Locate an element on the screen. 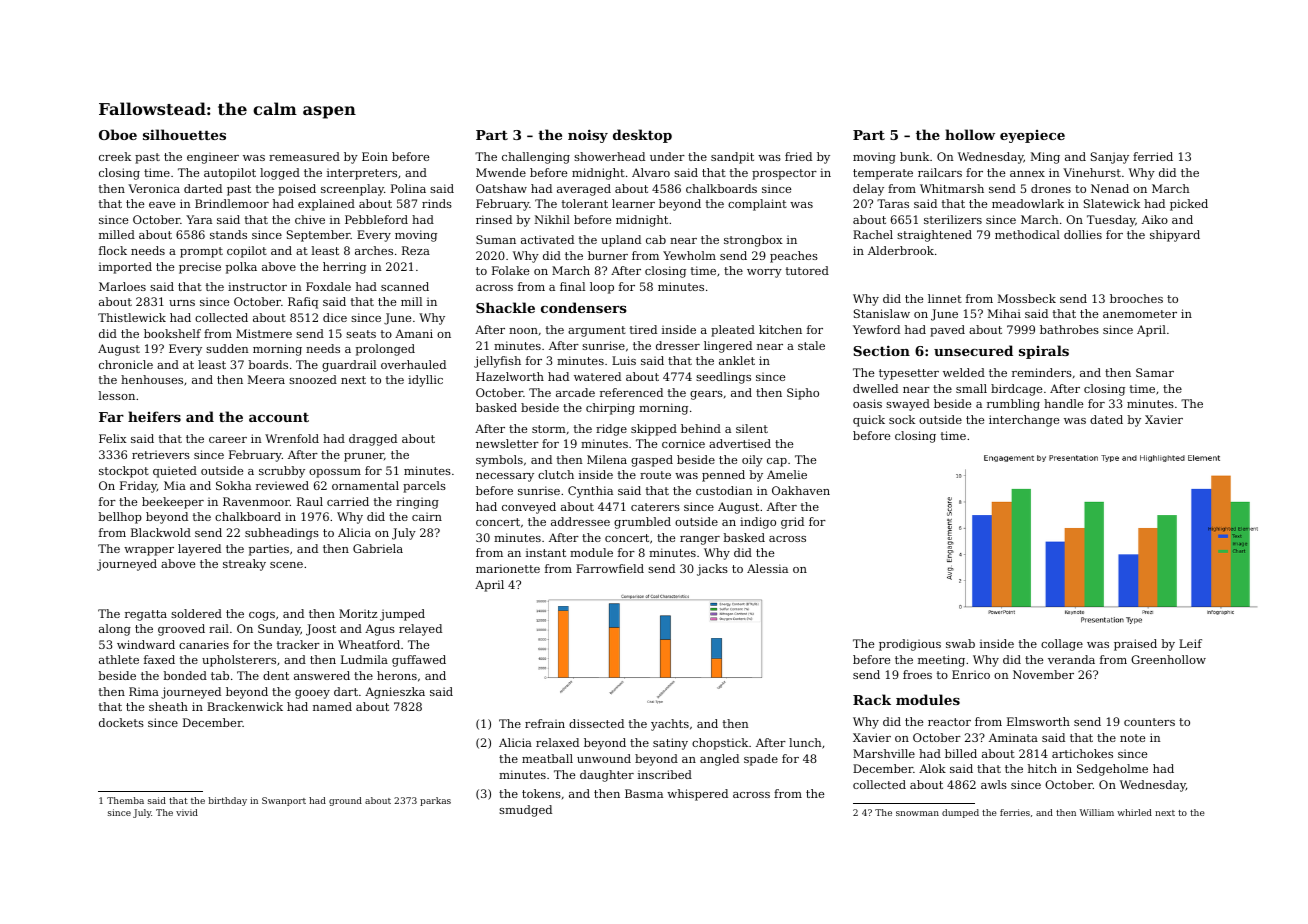 The width and height of the screenshot is (1308, 924). swab is located at coordinates (960, 643).
